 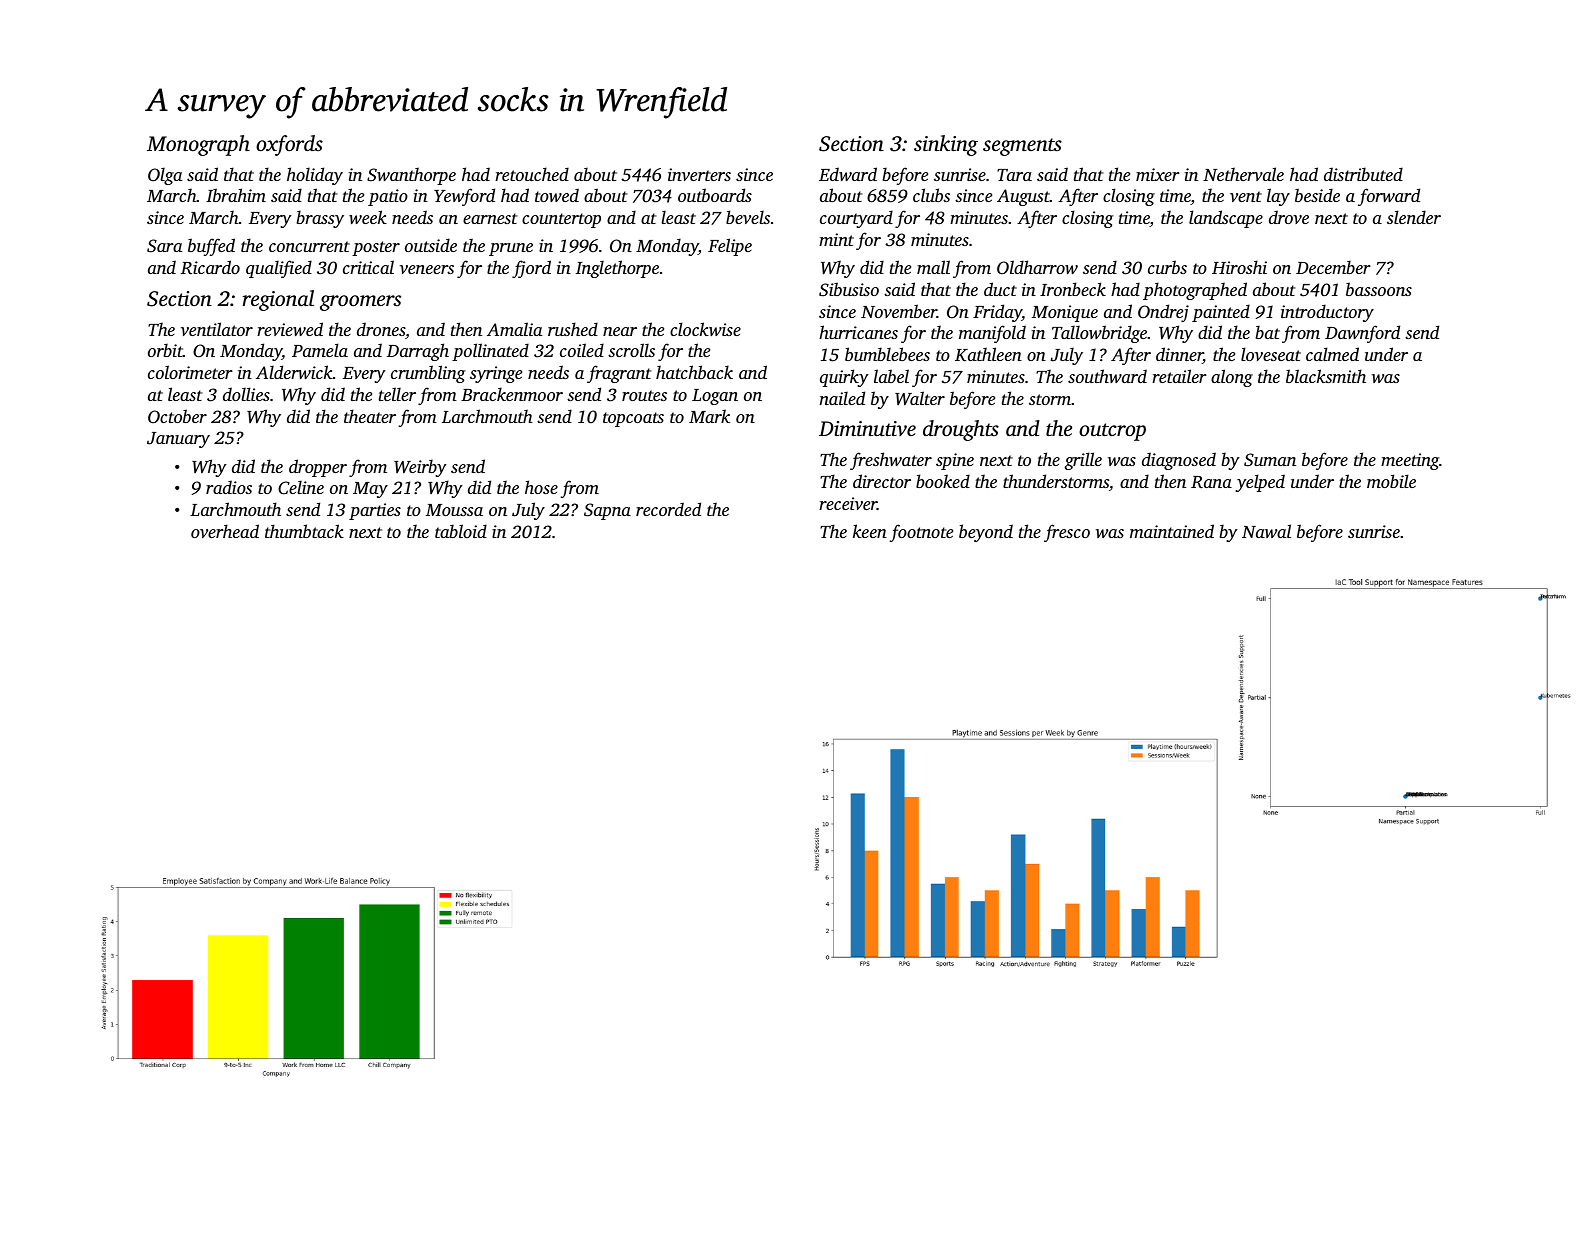 What do you see at coordinates (1266, 531) in the image?
I see `Nawal` at bounding box center [1266, 531].
